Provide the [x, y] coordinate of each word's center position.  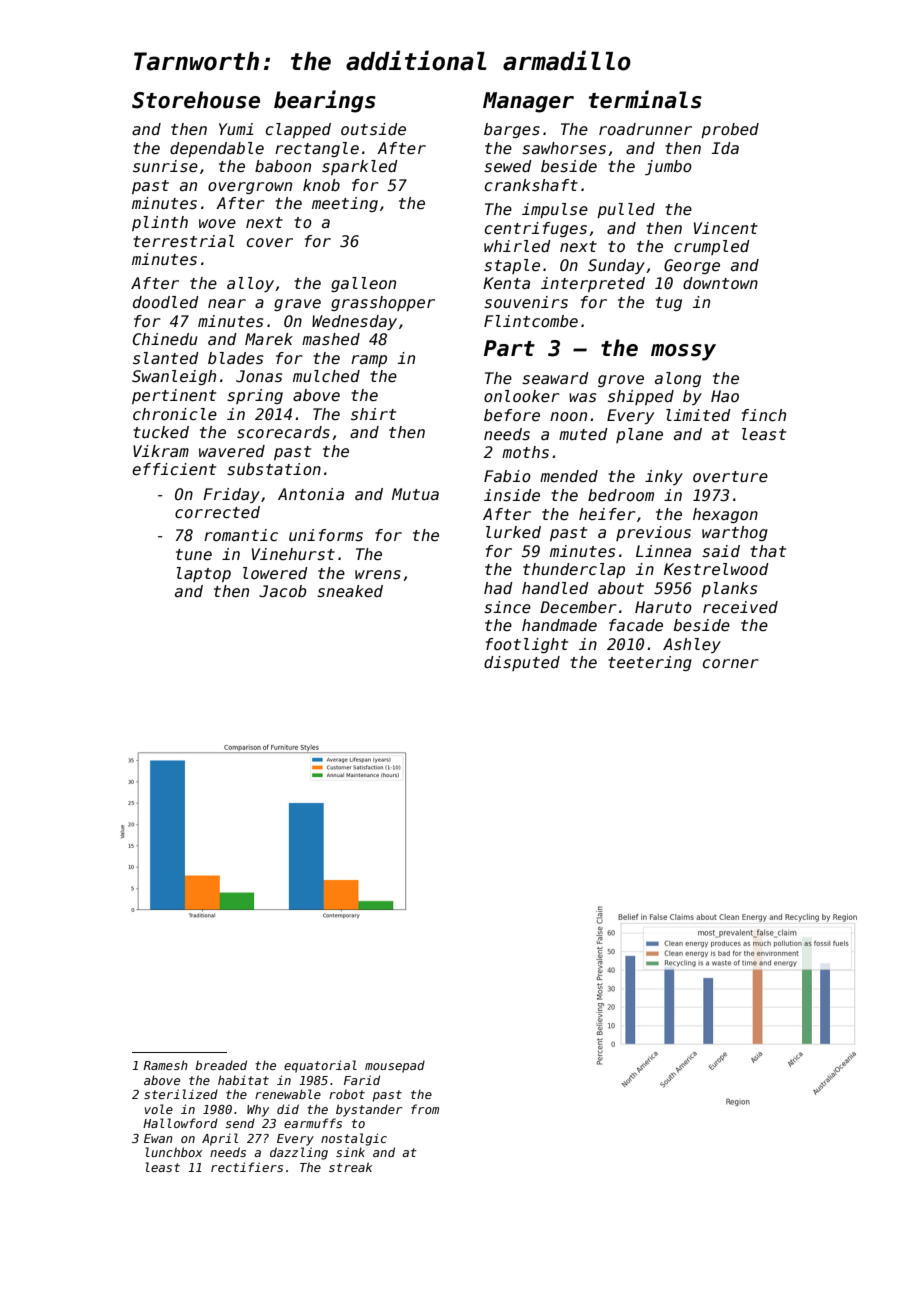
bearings [325, 101]
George [692, 266]
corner [731, 663]
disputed [522, 663]
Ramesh [165, 1065]
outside [373, 129]
